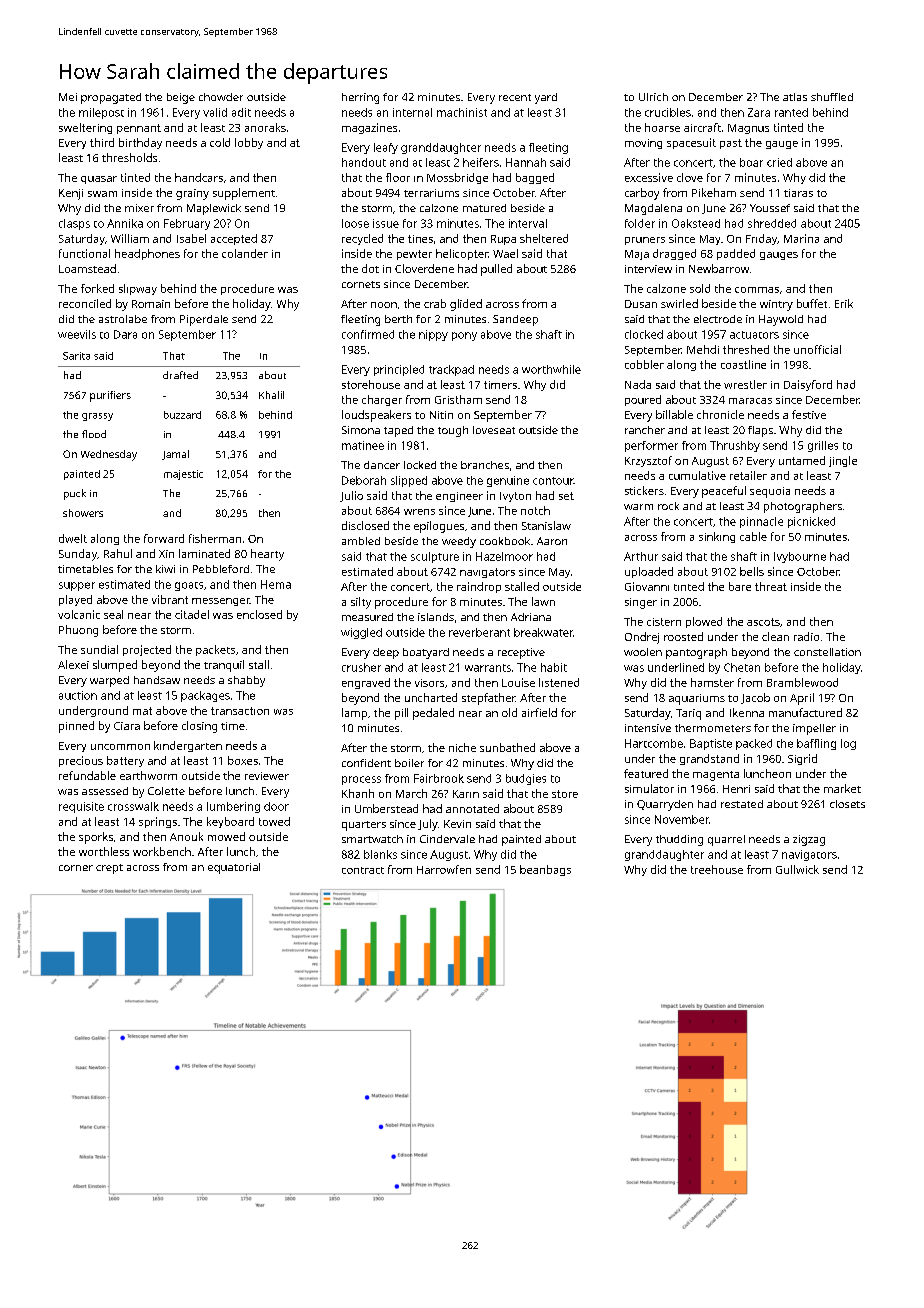 This image has height=1308, width=924. I want to click on hamster, so click(712, 682).
